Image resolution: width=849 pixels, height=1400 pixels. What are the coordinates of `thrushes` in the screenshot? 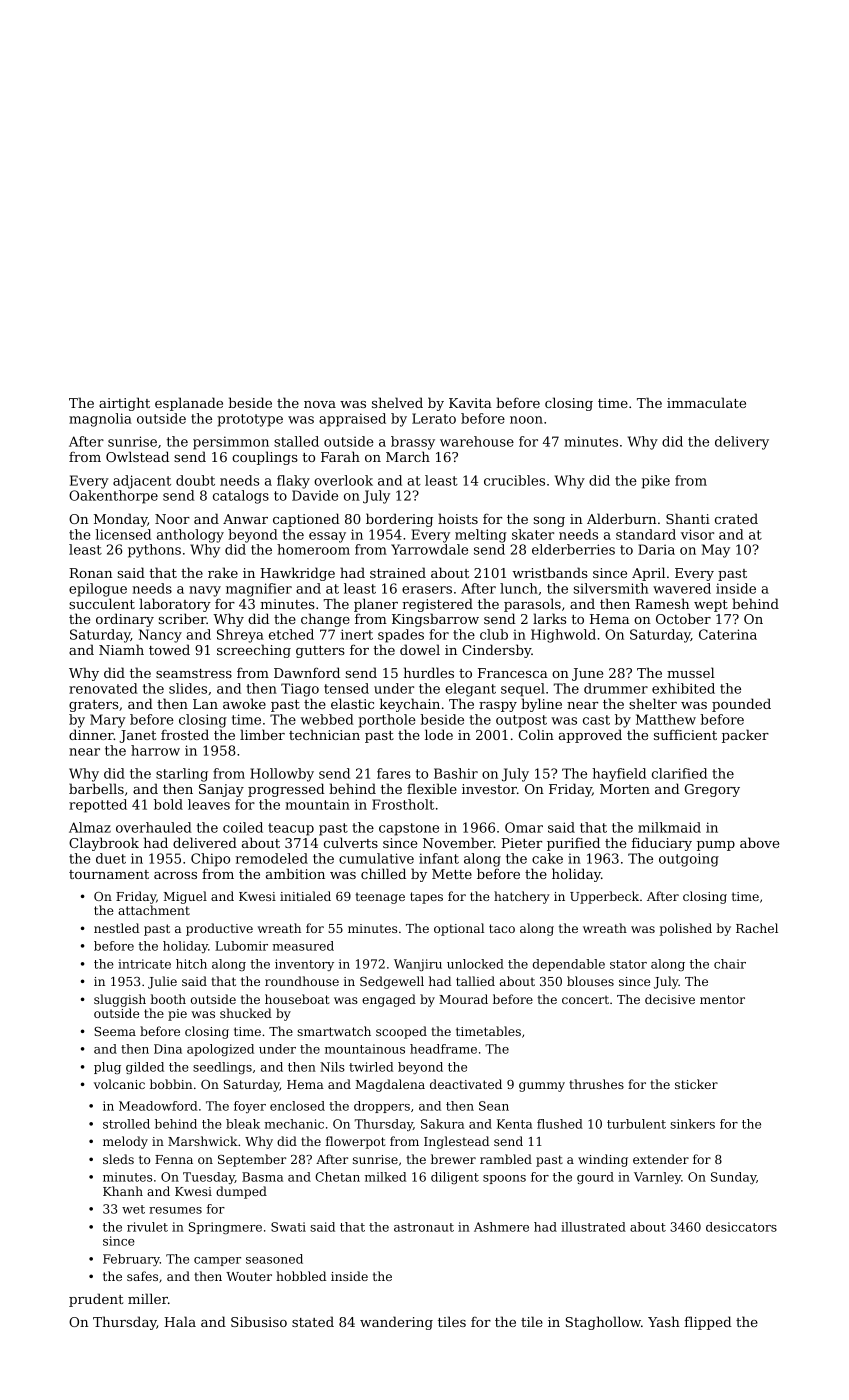 It's located at (596, 1084).
